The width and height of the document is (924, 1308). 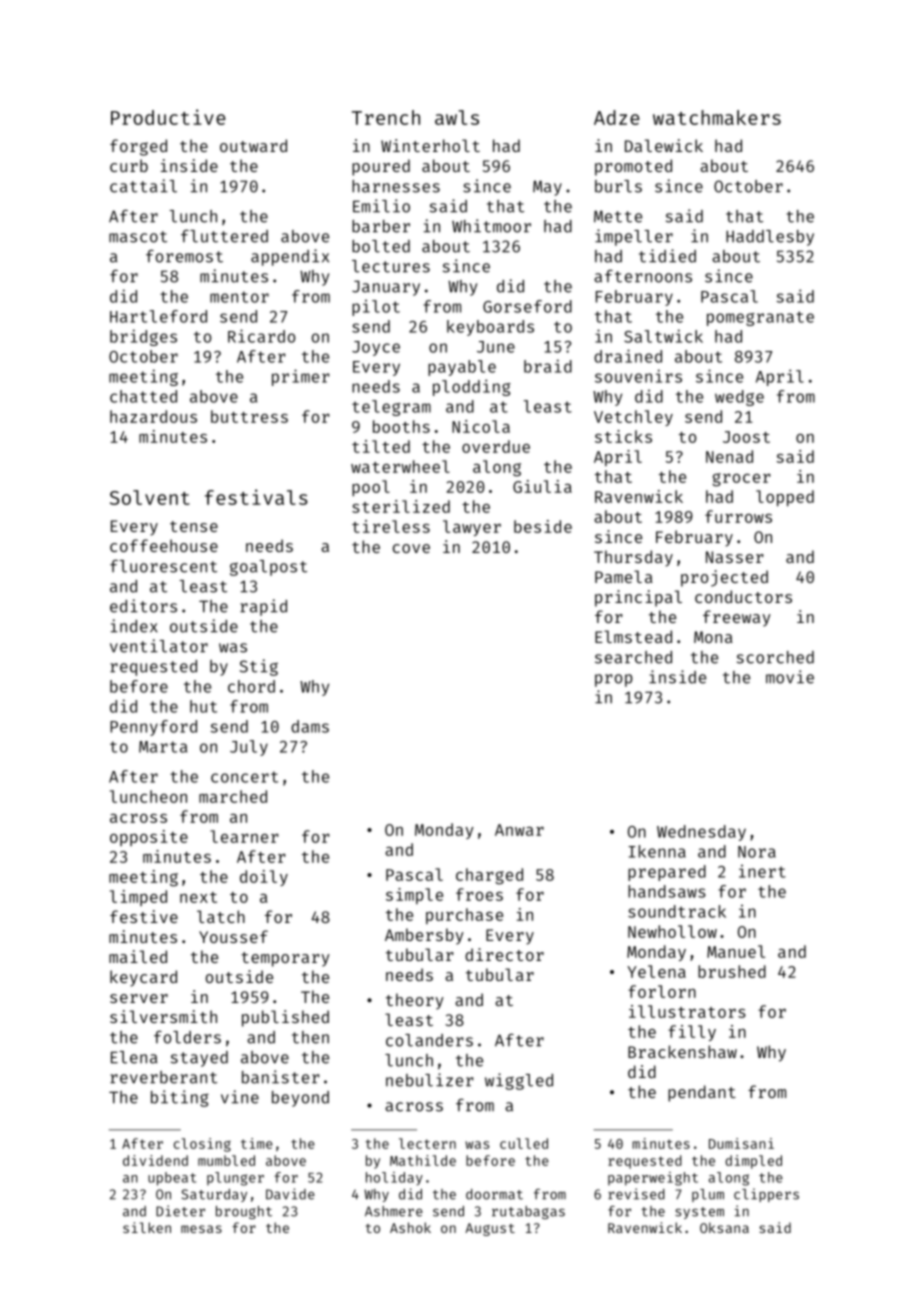 What do you see at coordinates (547, 188) in the document?
I see `May` at bounding box center [547, 188].
